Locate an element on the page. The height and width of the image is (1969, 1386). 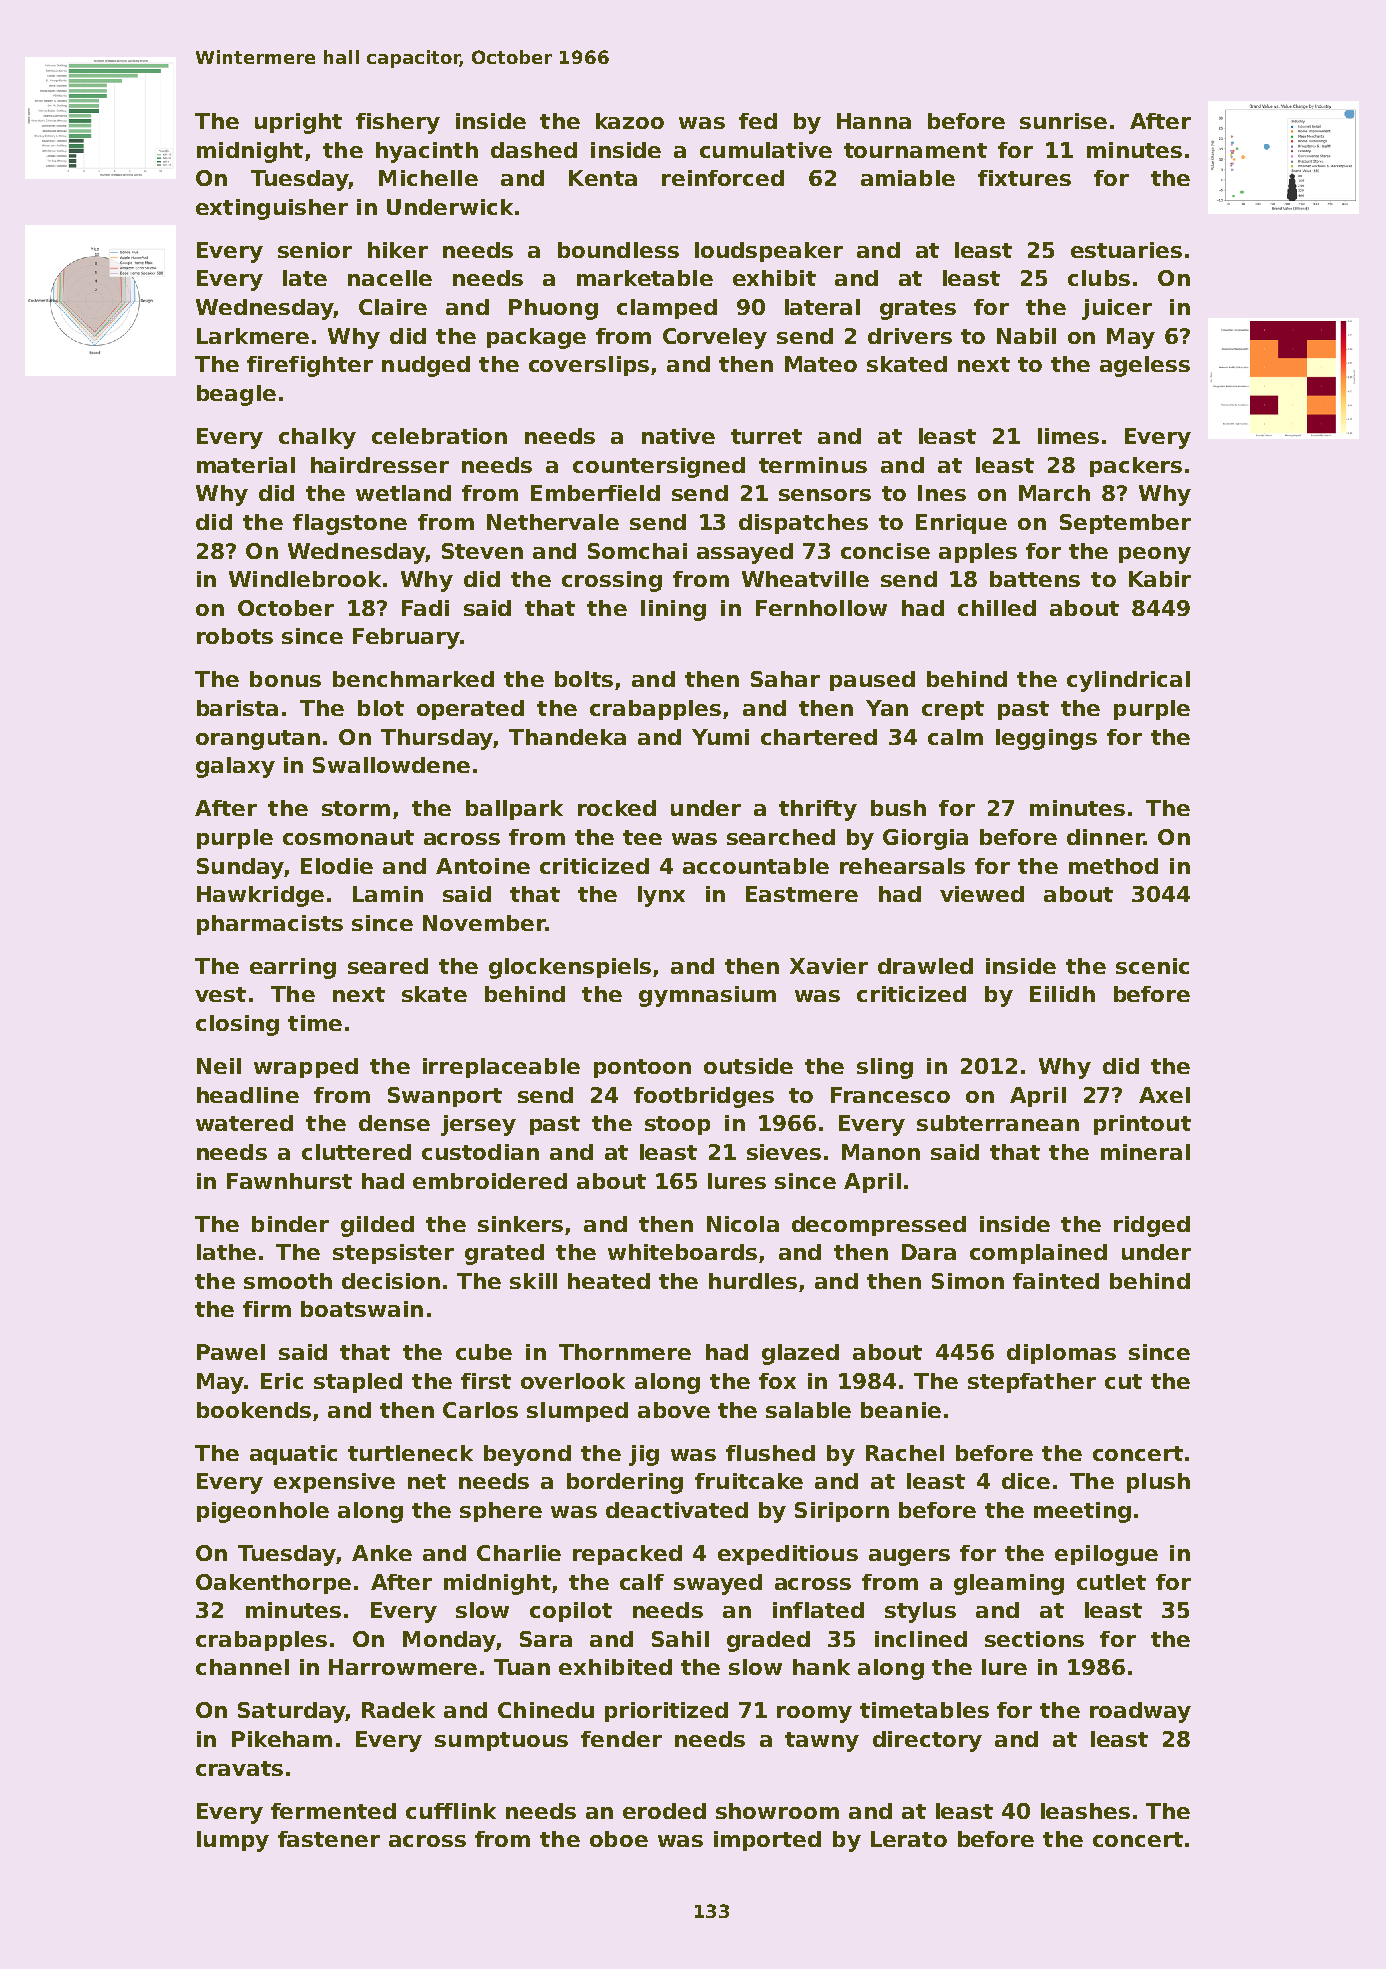
sling is located at coordinates (885, 1068).
